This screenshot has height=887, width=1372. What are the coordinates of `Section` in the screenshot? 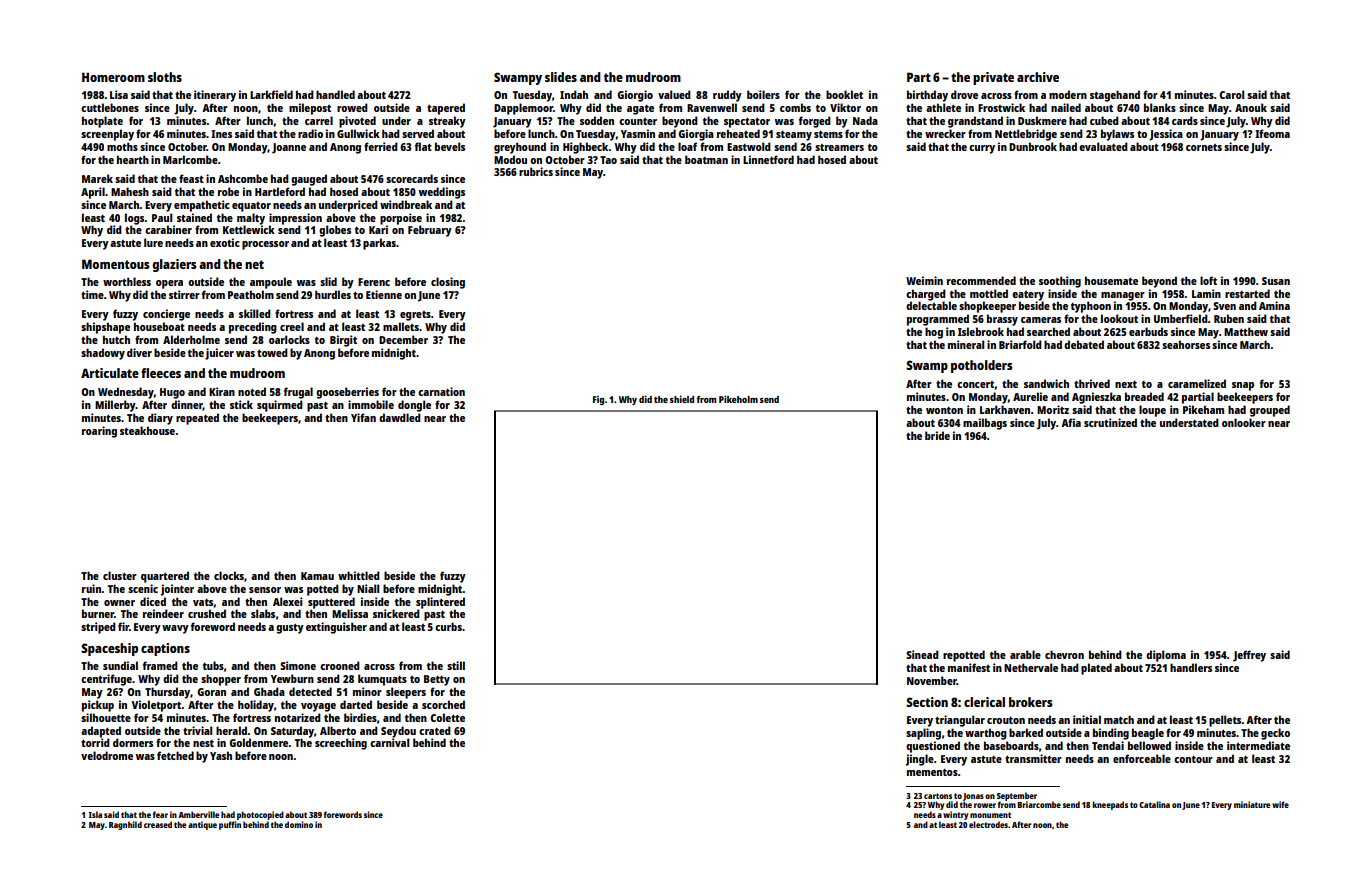 It's located at (927, 702).
